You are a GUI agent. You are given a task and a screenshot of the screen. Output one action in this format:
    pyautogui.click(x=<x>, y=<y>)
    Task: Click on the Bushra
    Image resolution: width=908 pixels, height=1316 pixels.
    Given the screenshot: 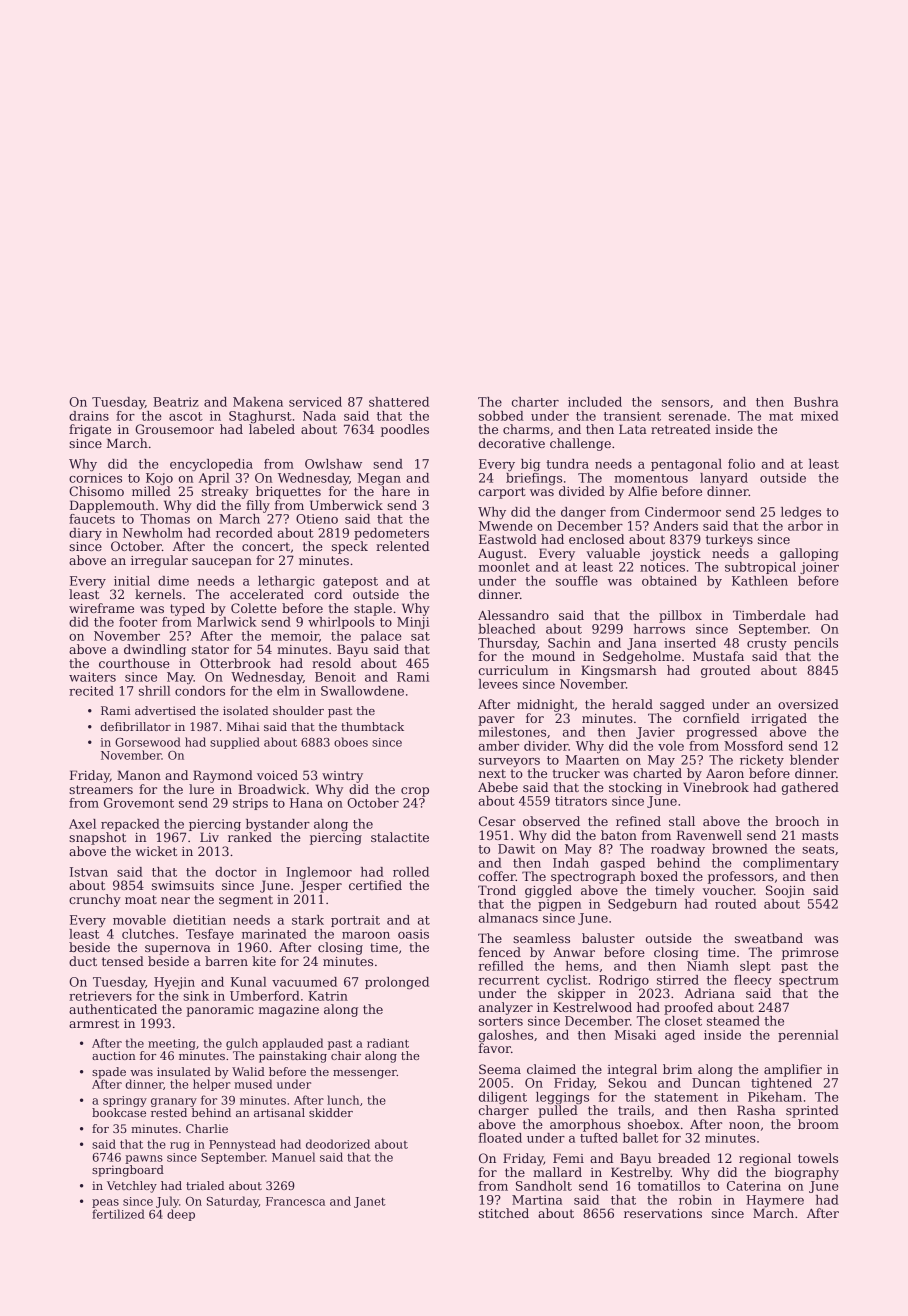 What is the action you would take?
    pyautogui.click(x=816, y=402)
